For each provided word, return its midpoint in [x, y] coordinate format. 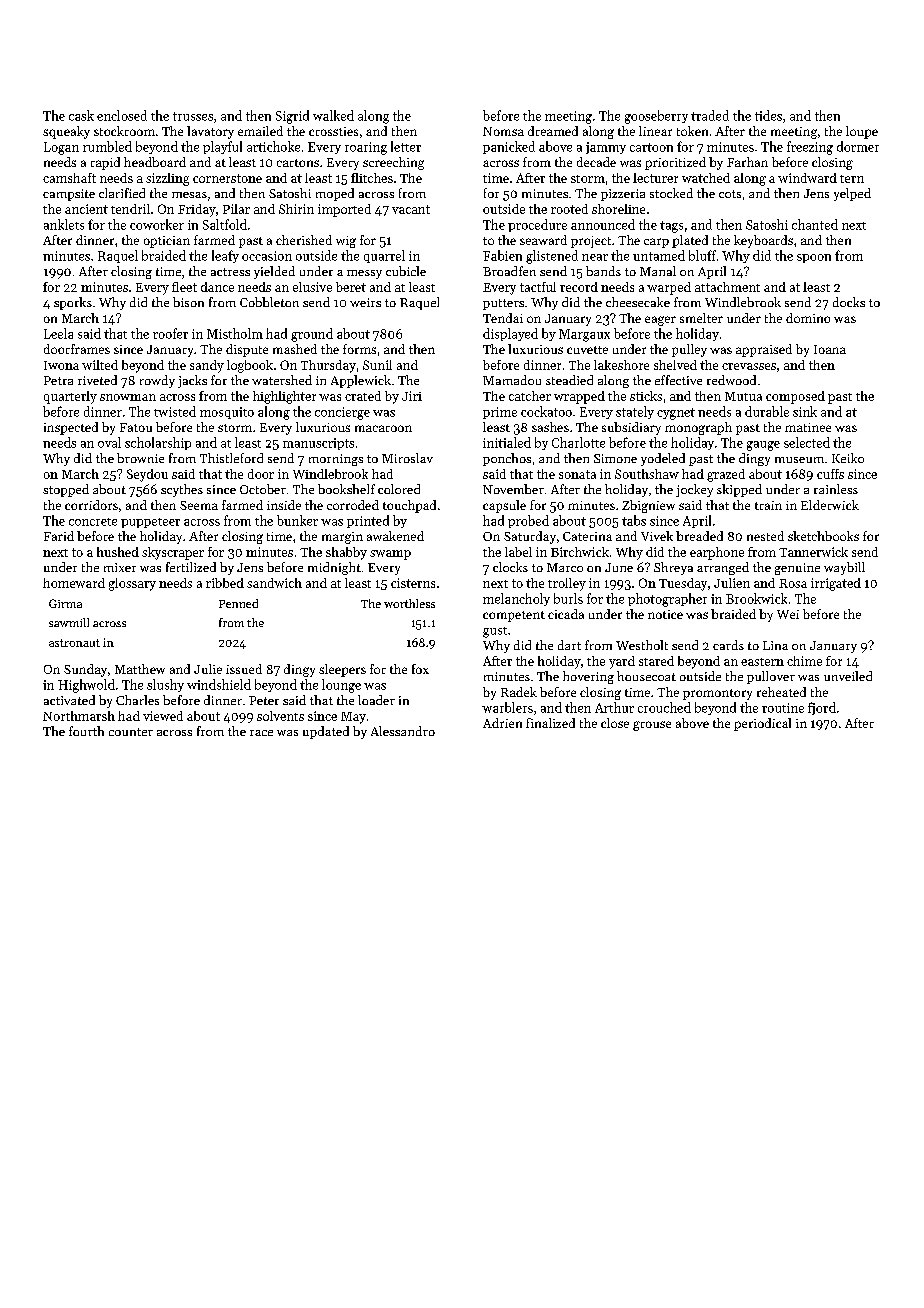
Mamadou [512, 380]
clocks [510, 567]
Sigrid [292, 117]
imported [344, 210]
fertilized [191, 567]
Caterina [587, 536]
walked [333, 115]
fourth [86, 731]
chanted [815, 224]
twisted [175, 411]
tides [768, 115]
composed [795, 397]
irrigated [836, 584]
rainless [836, 489]
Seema [199, 505]
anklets [64, 224]
